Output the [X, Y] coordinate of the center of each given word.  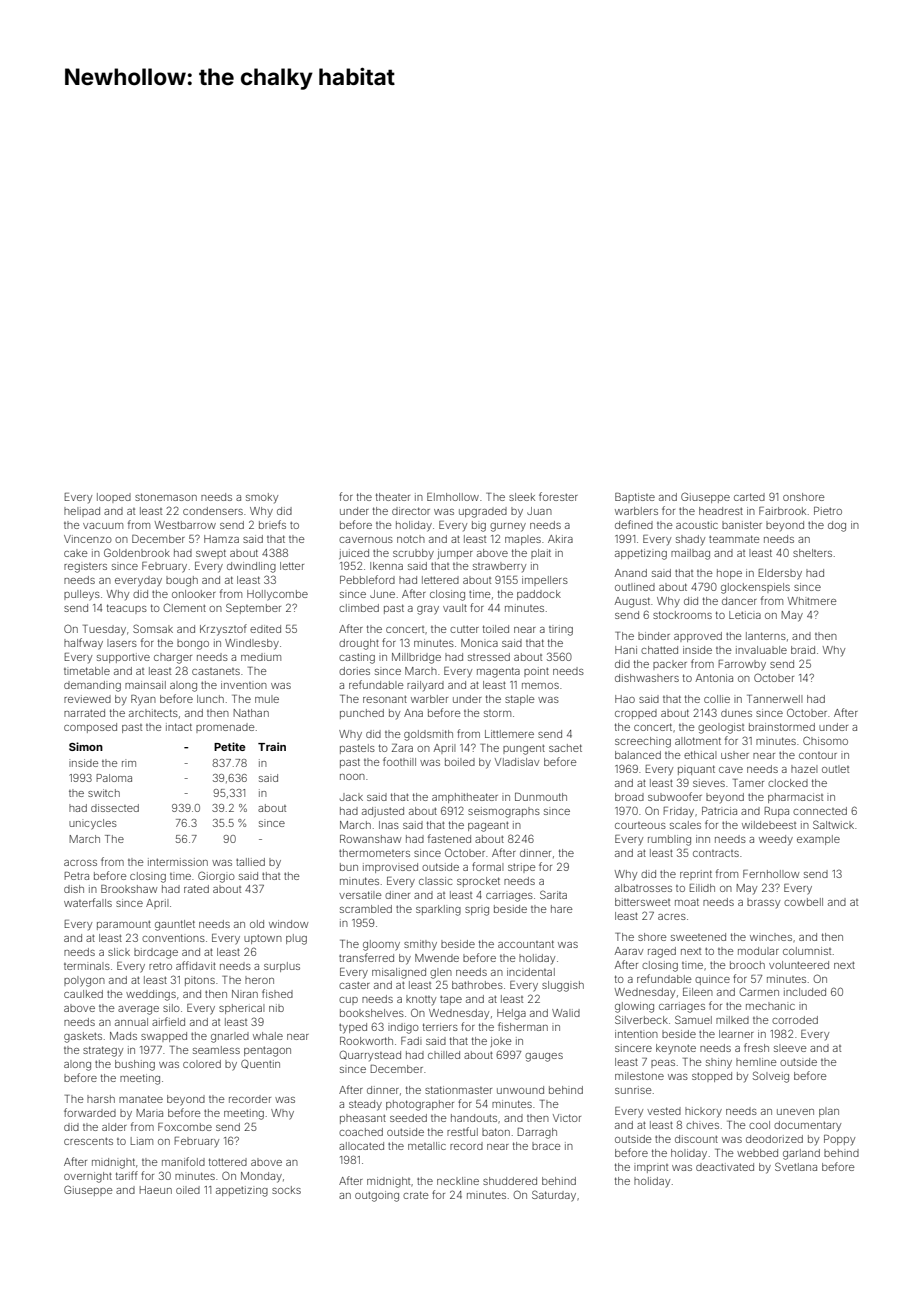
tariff [127, 1175]
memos [540, 686]
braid [803, 650]
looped [114, 498]
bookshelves [372, 1013]
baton [496, 1132]
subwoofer [675, 796]
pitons [200, 981]
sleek [522, 497]
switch [104, 793]
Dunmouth [541, 797]
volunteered [799, 965]
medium [261, 657]
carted [749, 497]
